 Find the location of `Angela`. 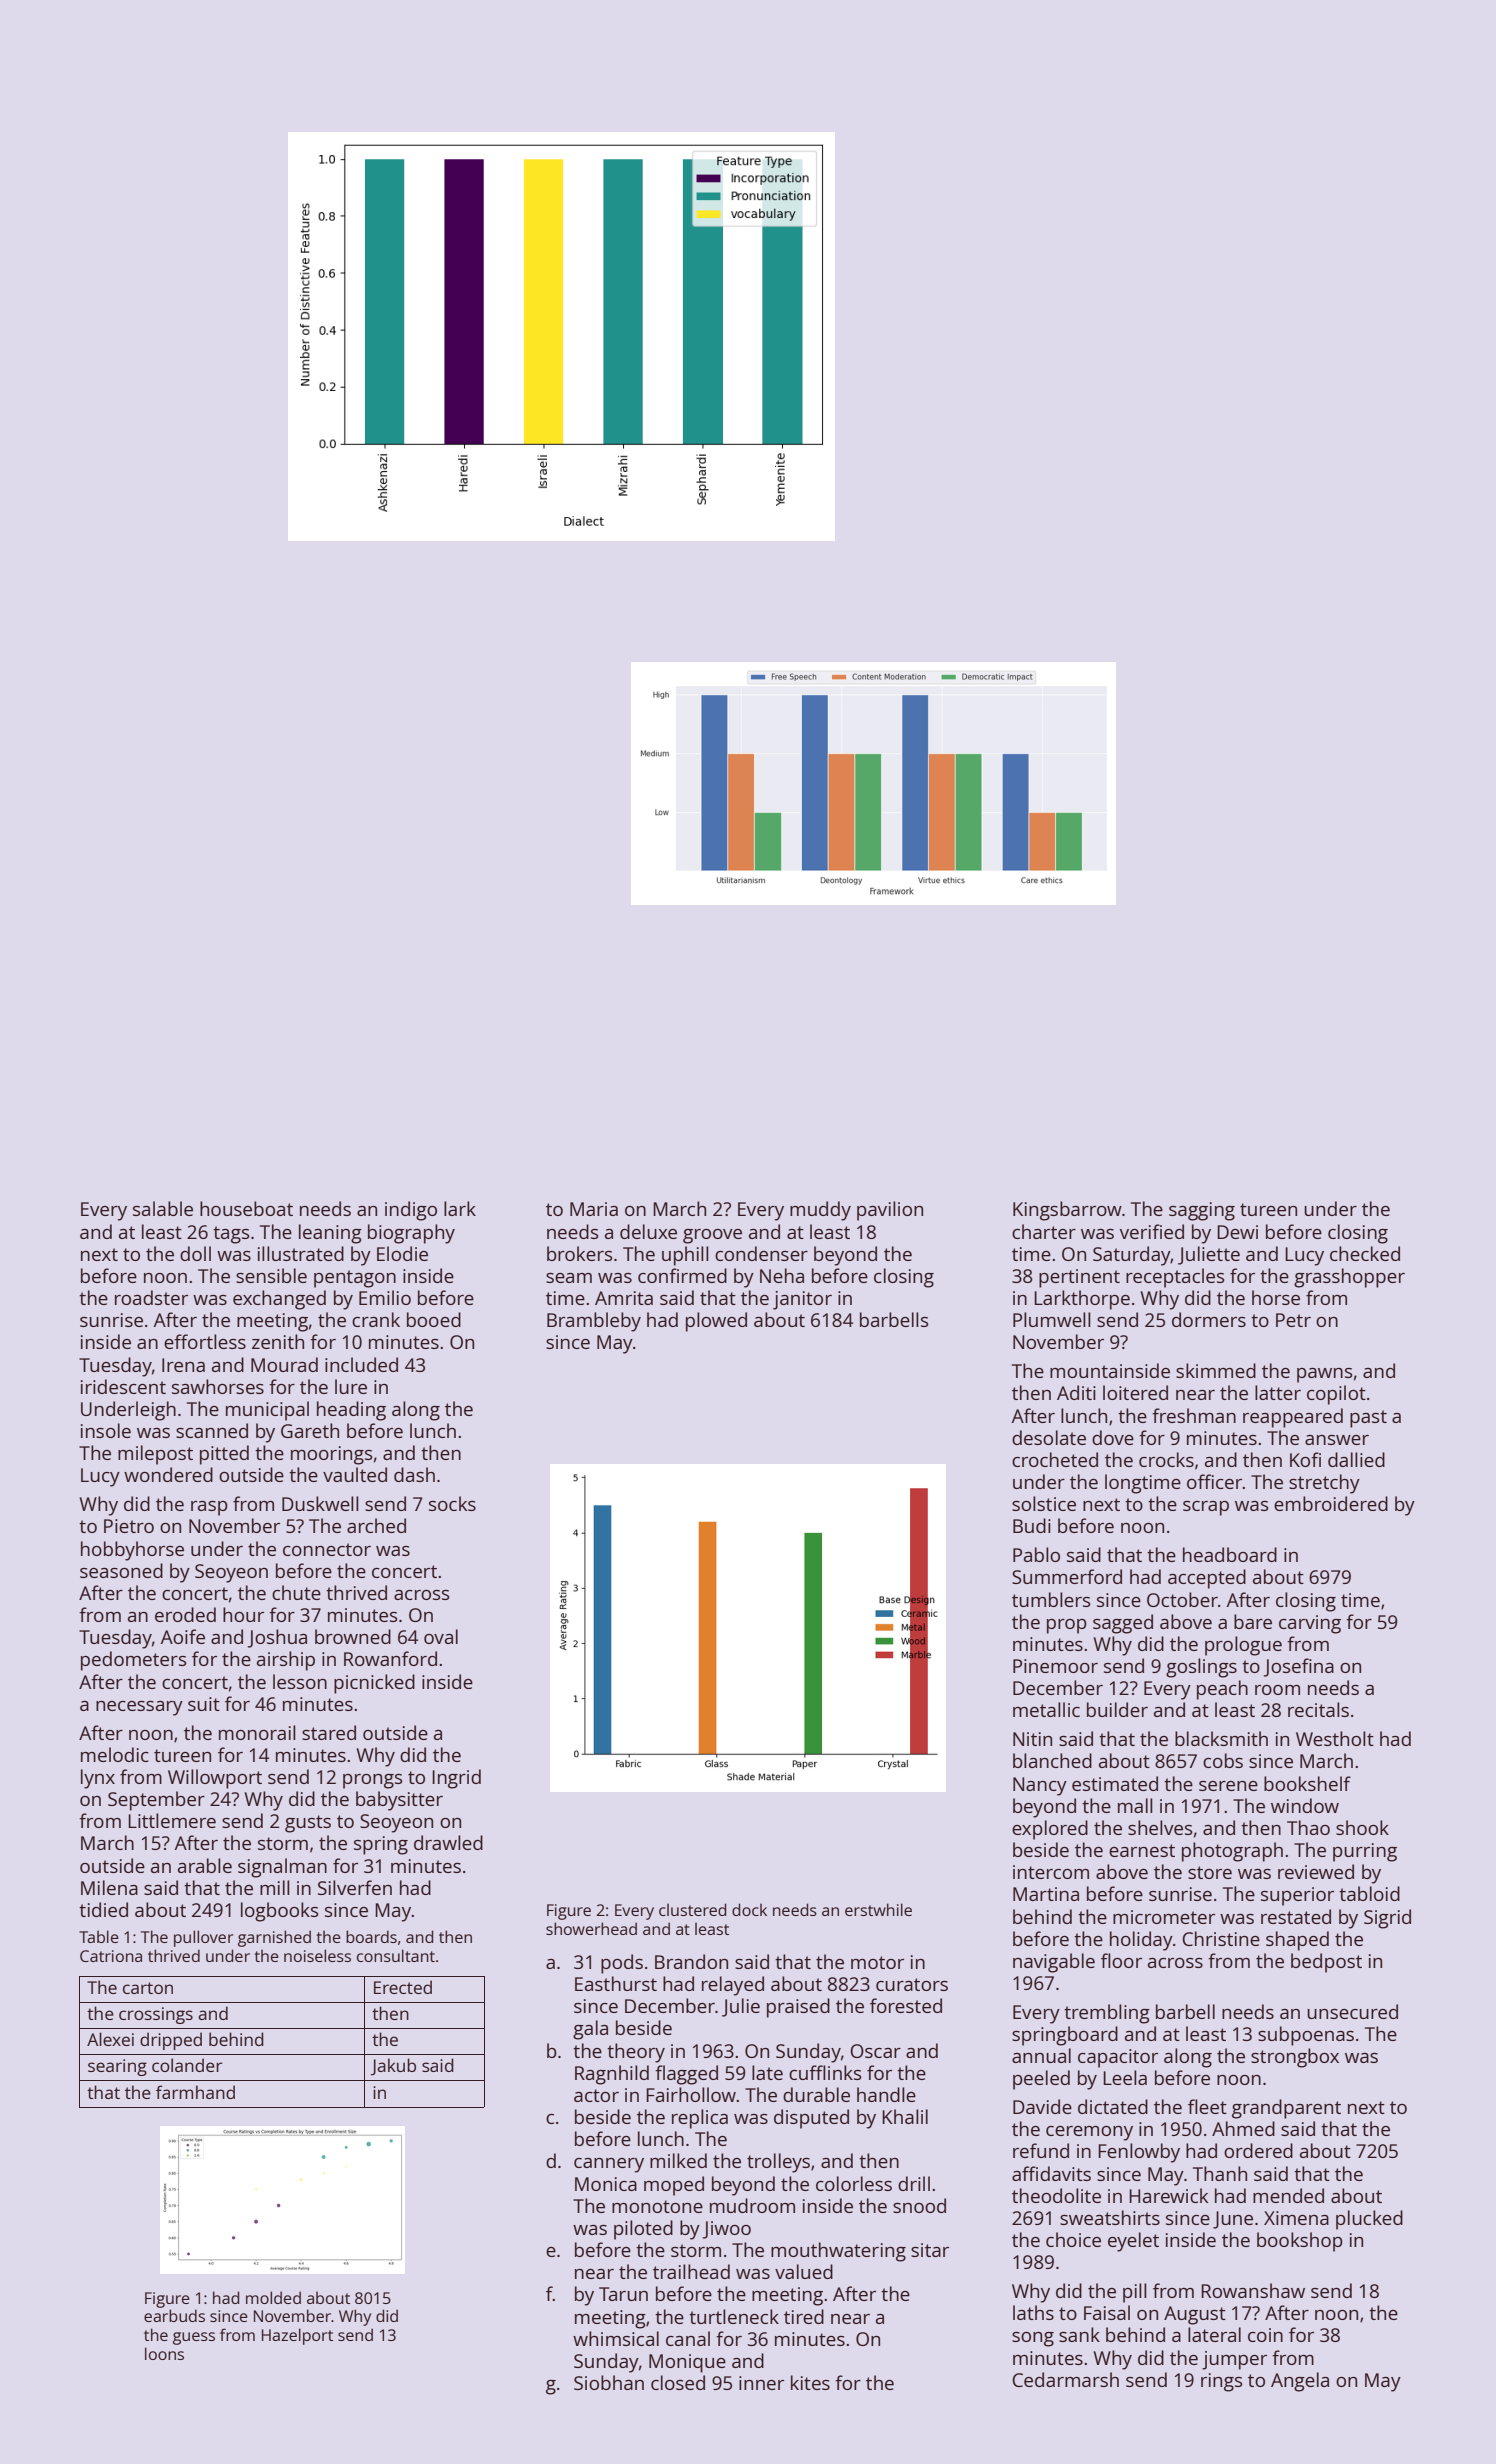

Angela is located at coordinates (1300, 2382).
